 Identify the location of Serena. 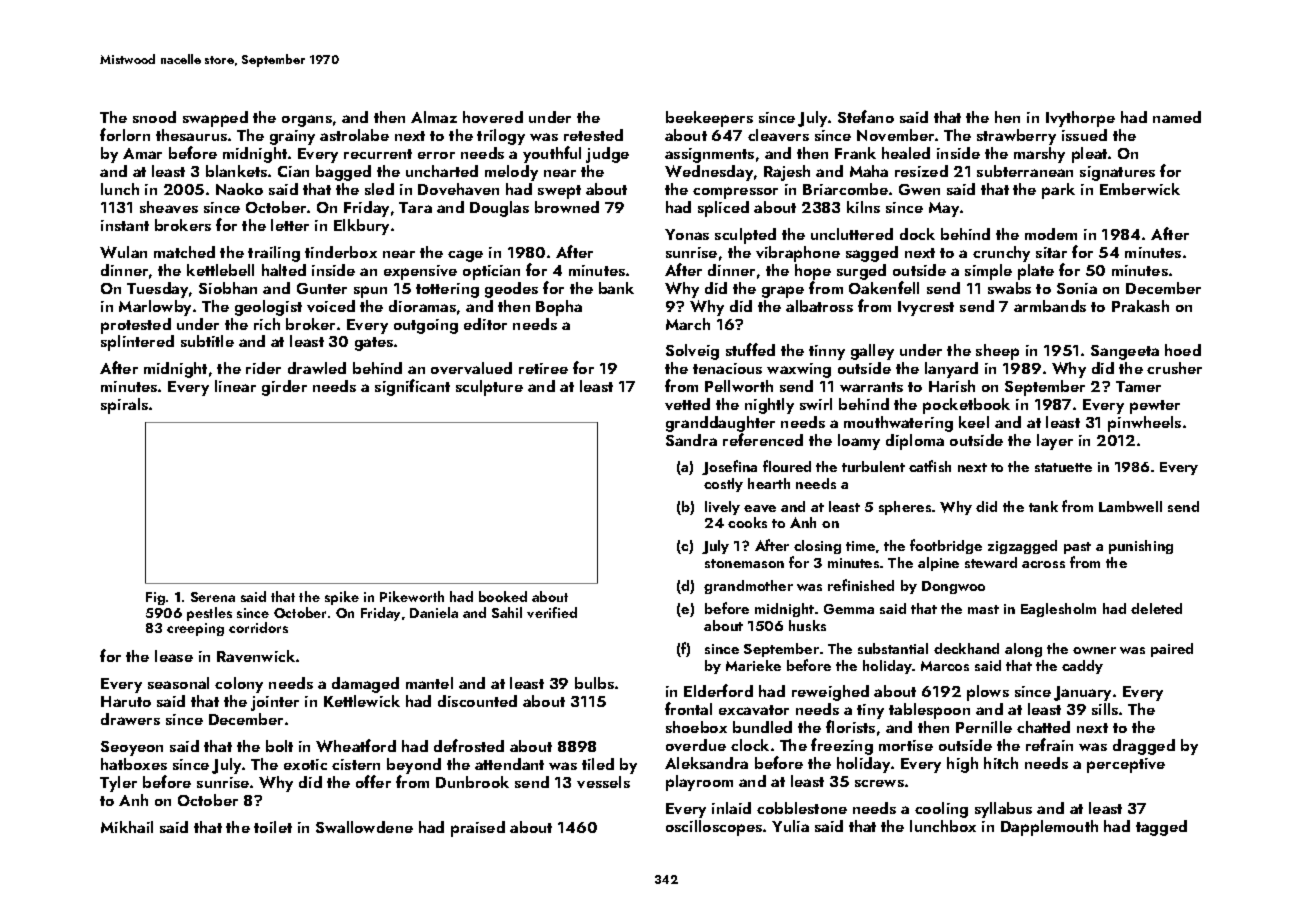
(213, 597).
